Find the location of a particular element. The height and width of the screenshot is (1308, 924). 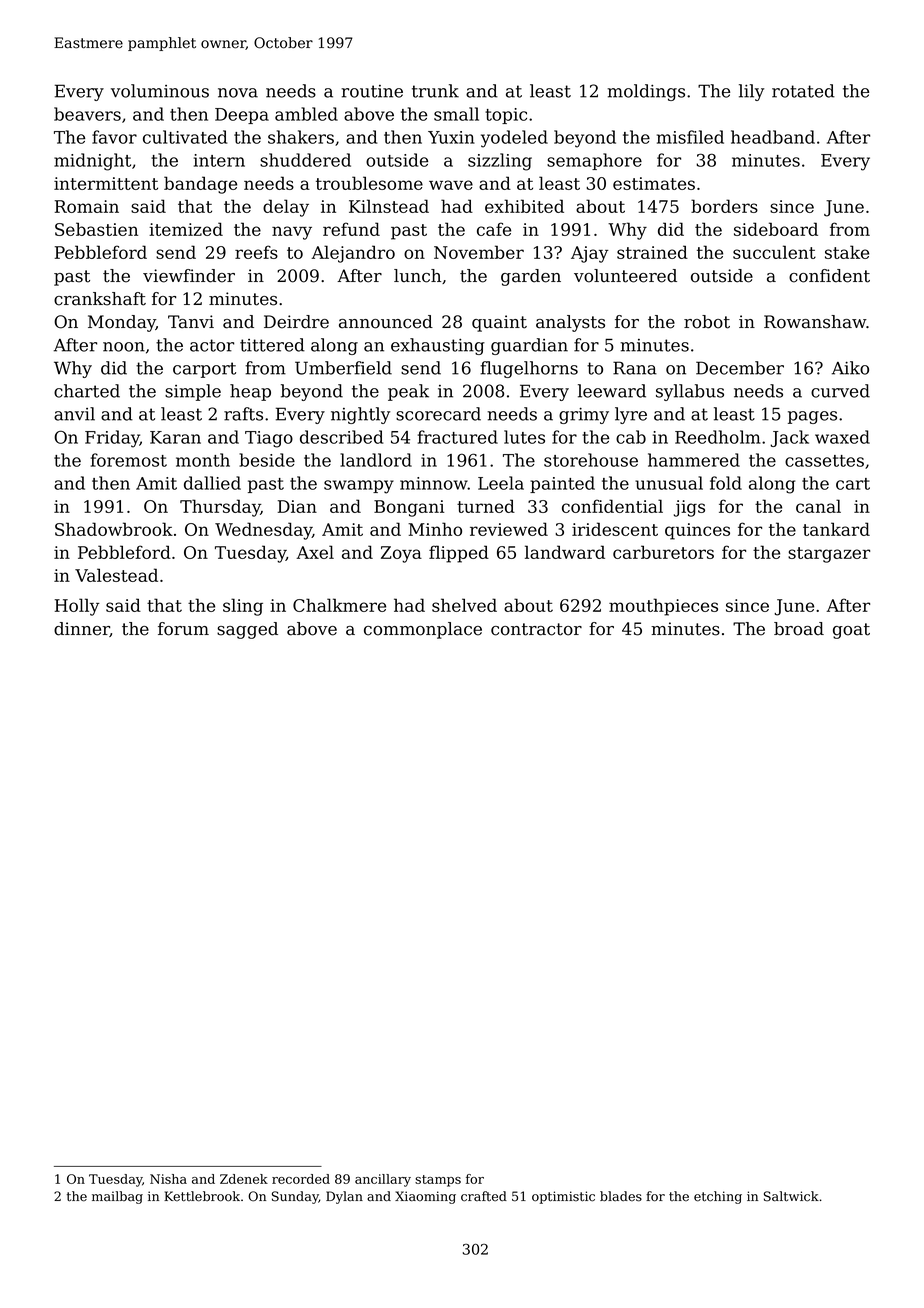

Xiaoming is located at coordinates (425, 1197).
